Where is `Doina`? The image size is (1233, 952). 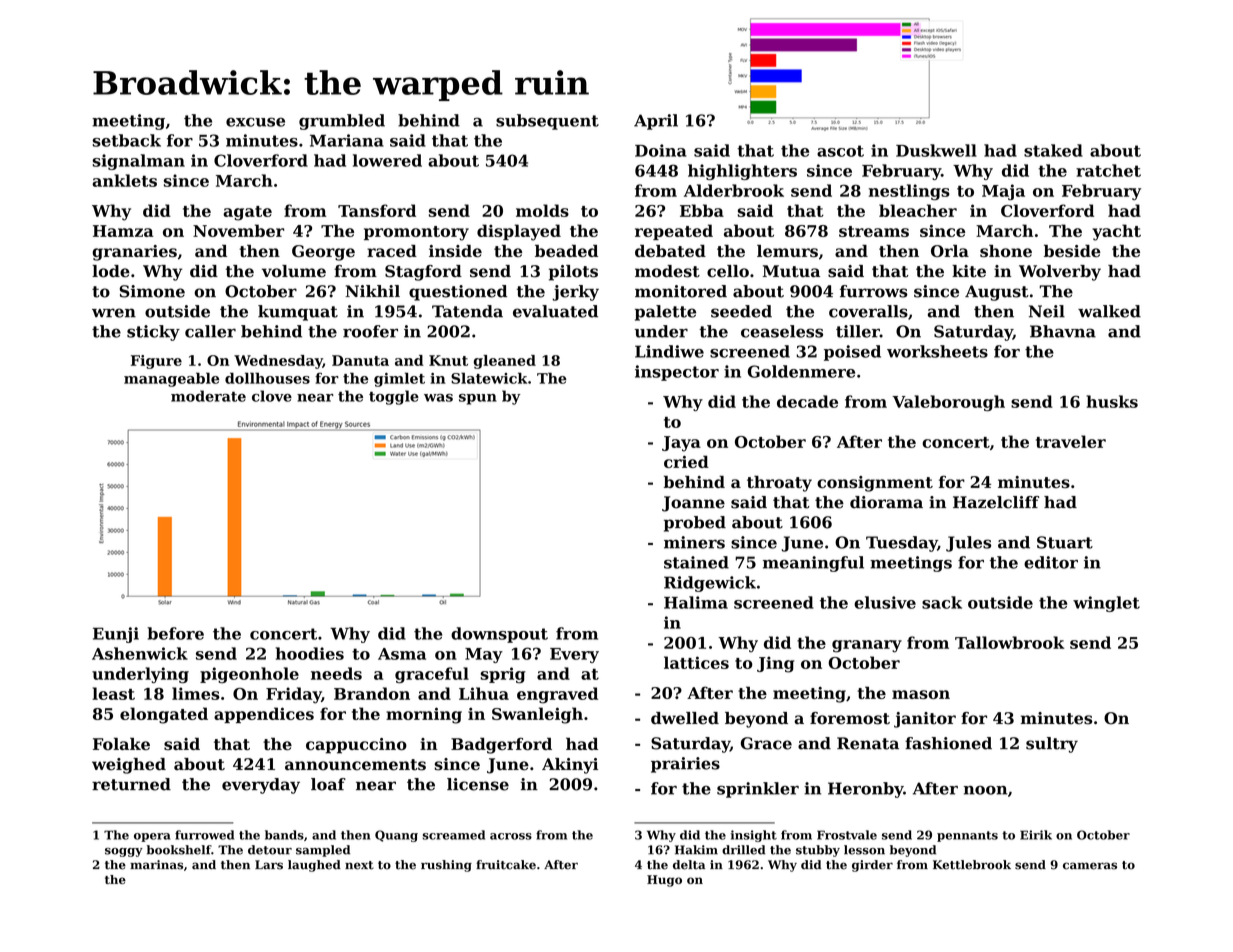
Doina is located at coordinates (661, 150).
